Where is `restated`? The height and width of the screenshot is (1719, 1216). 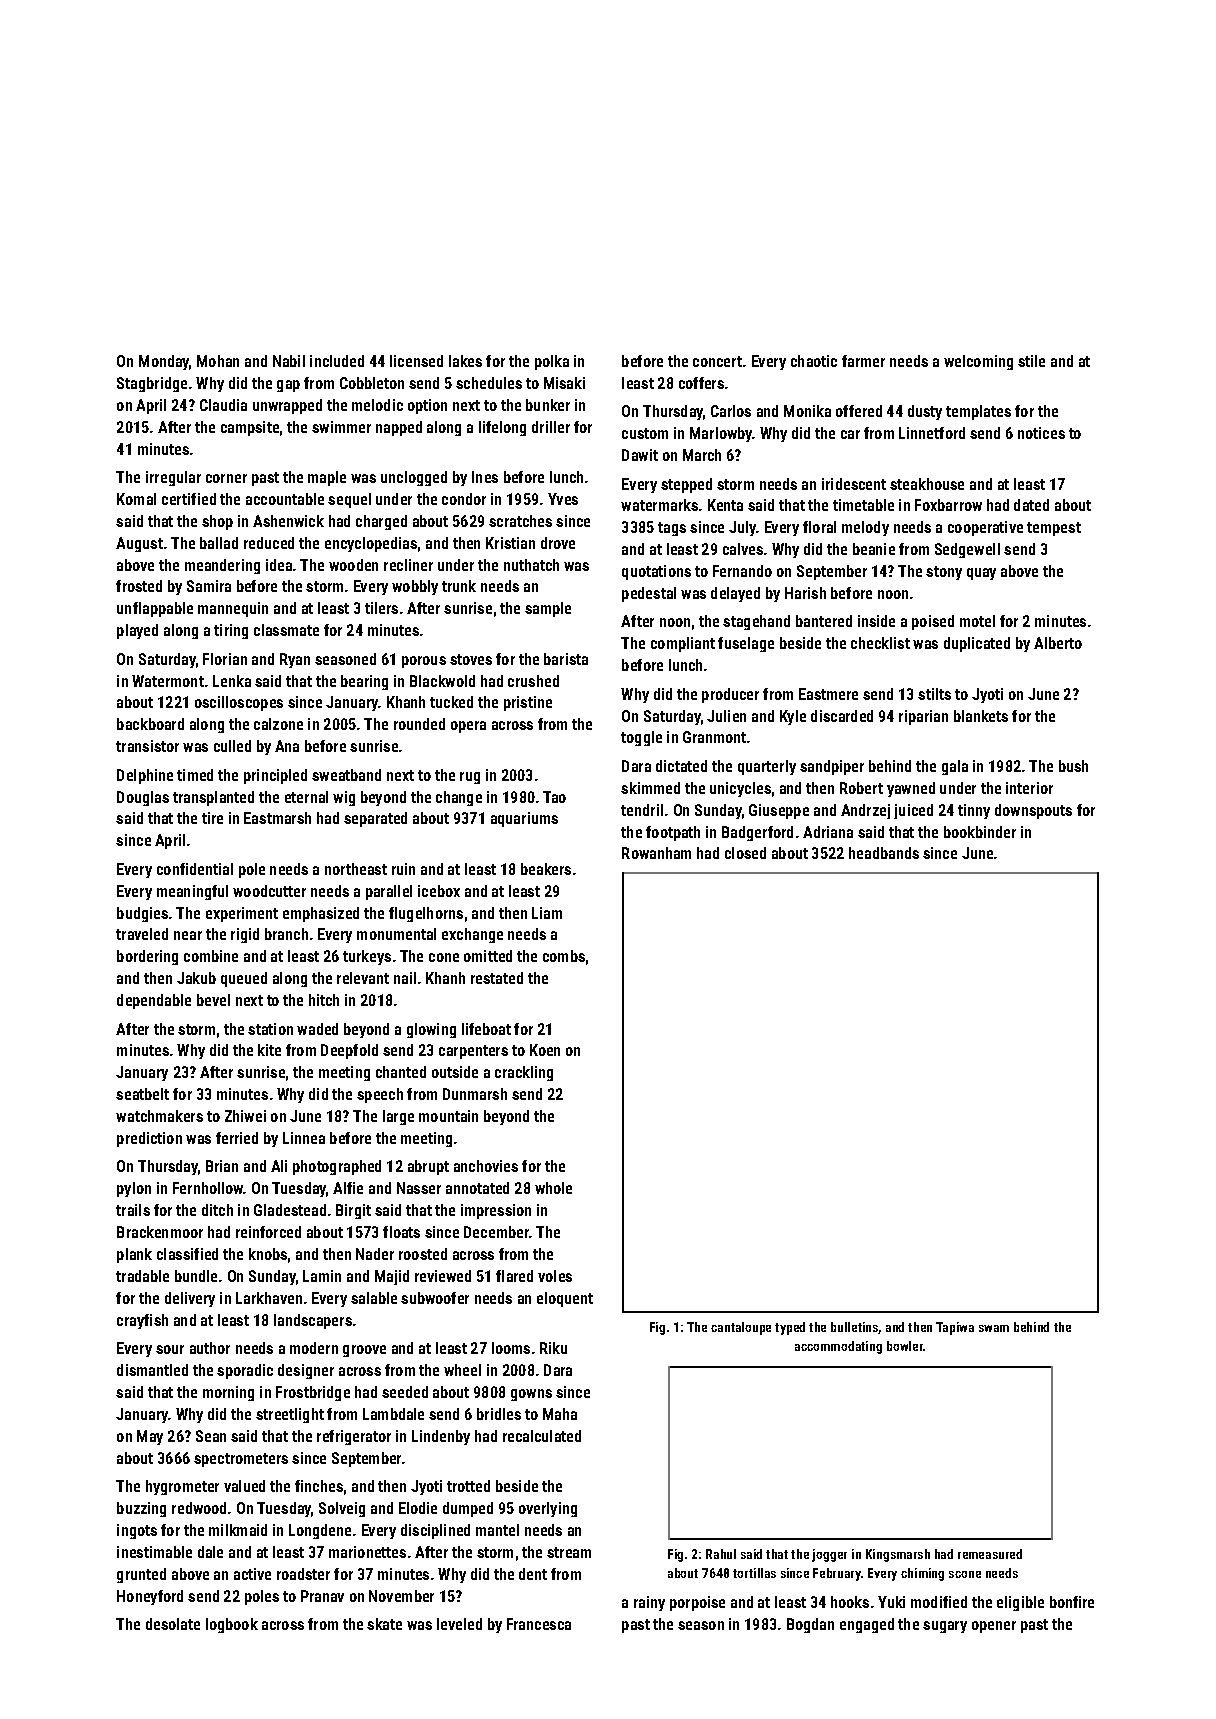 restated is located at coordinates (497, 978).
